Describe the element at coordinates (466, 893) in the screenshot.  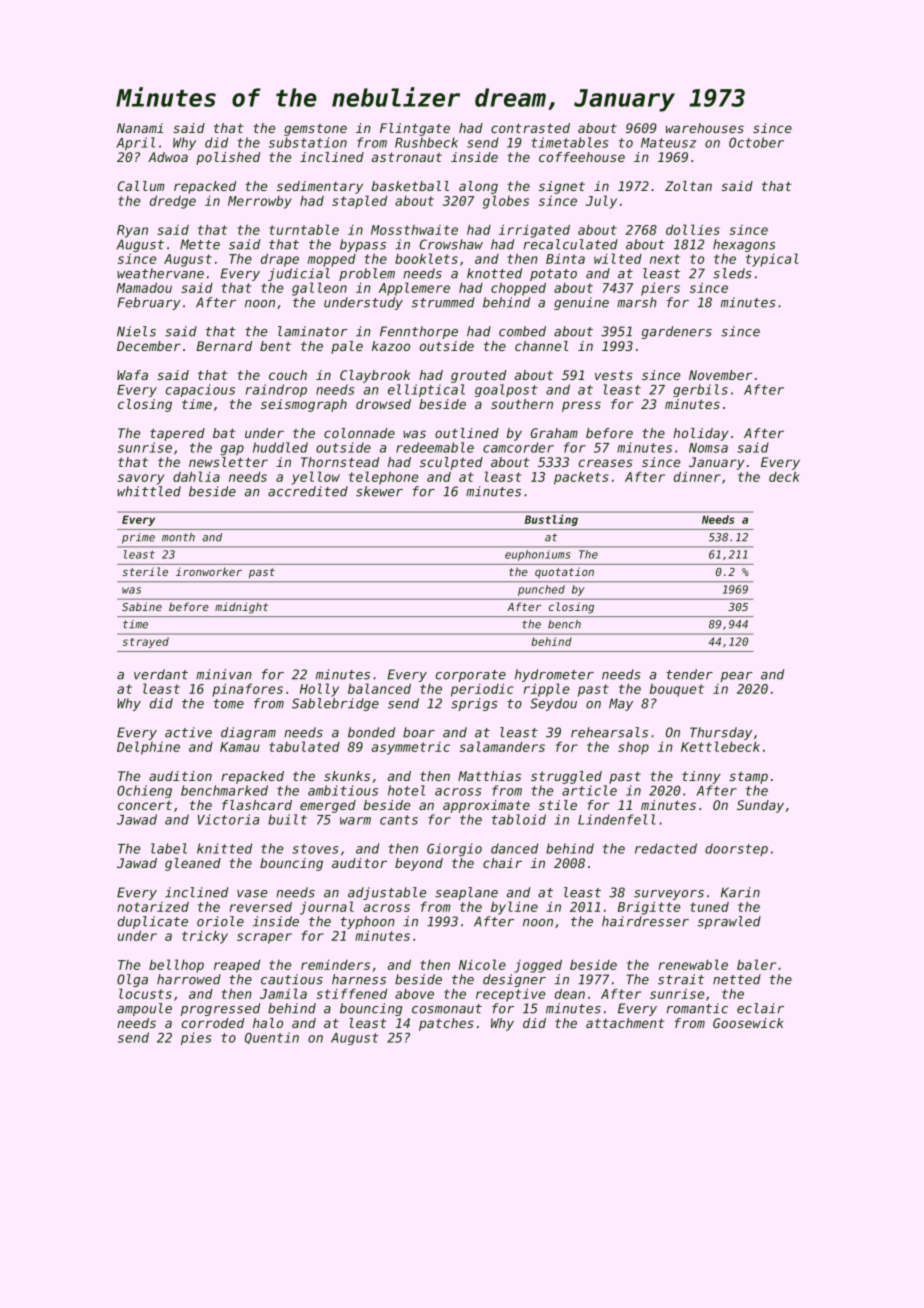
I see `seaplane` at that location.
